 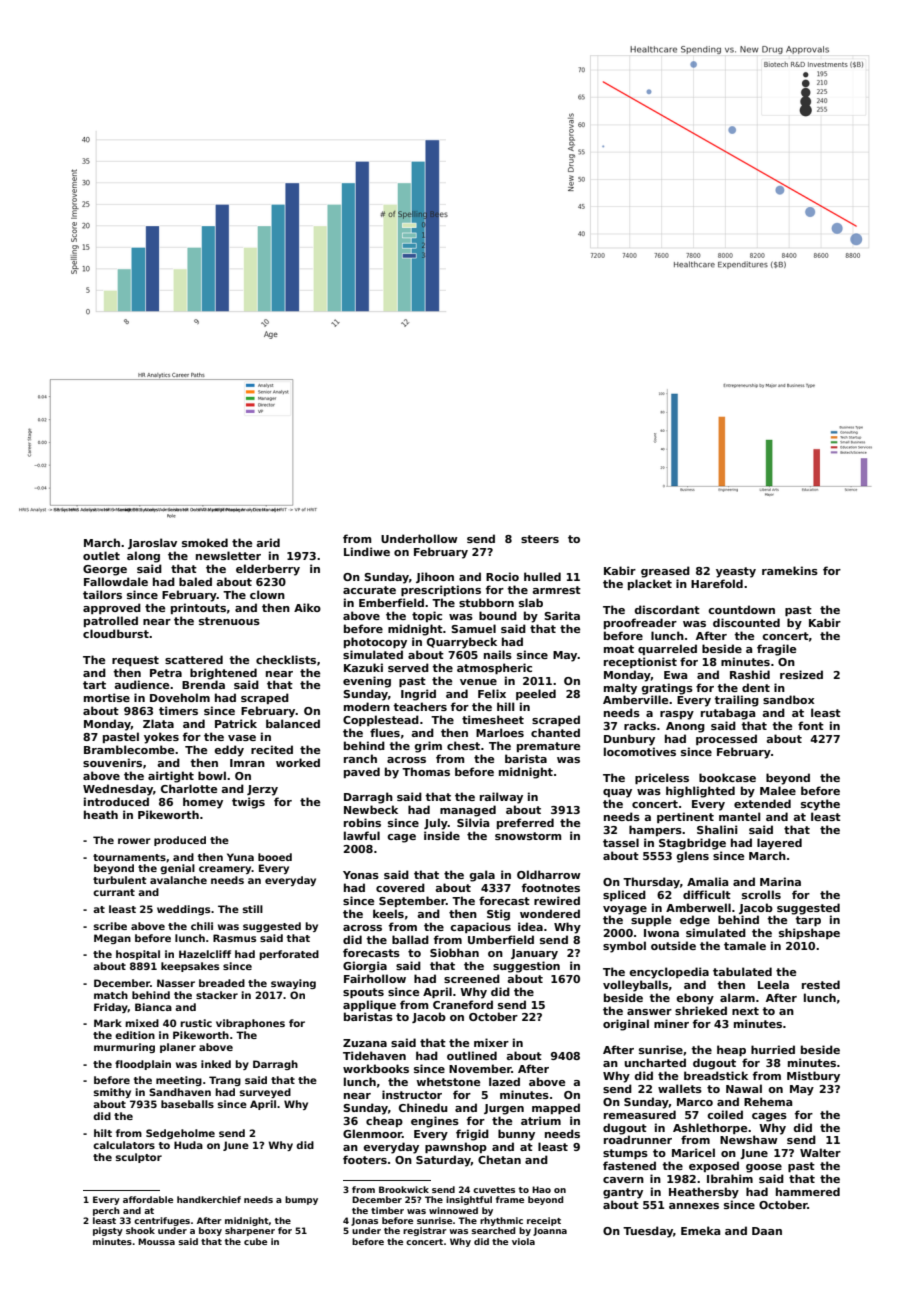 What do you see at coordinates (486, 602) in the image?
I see `stubborn` at bounding box center [486, 602].
